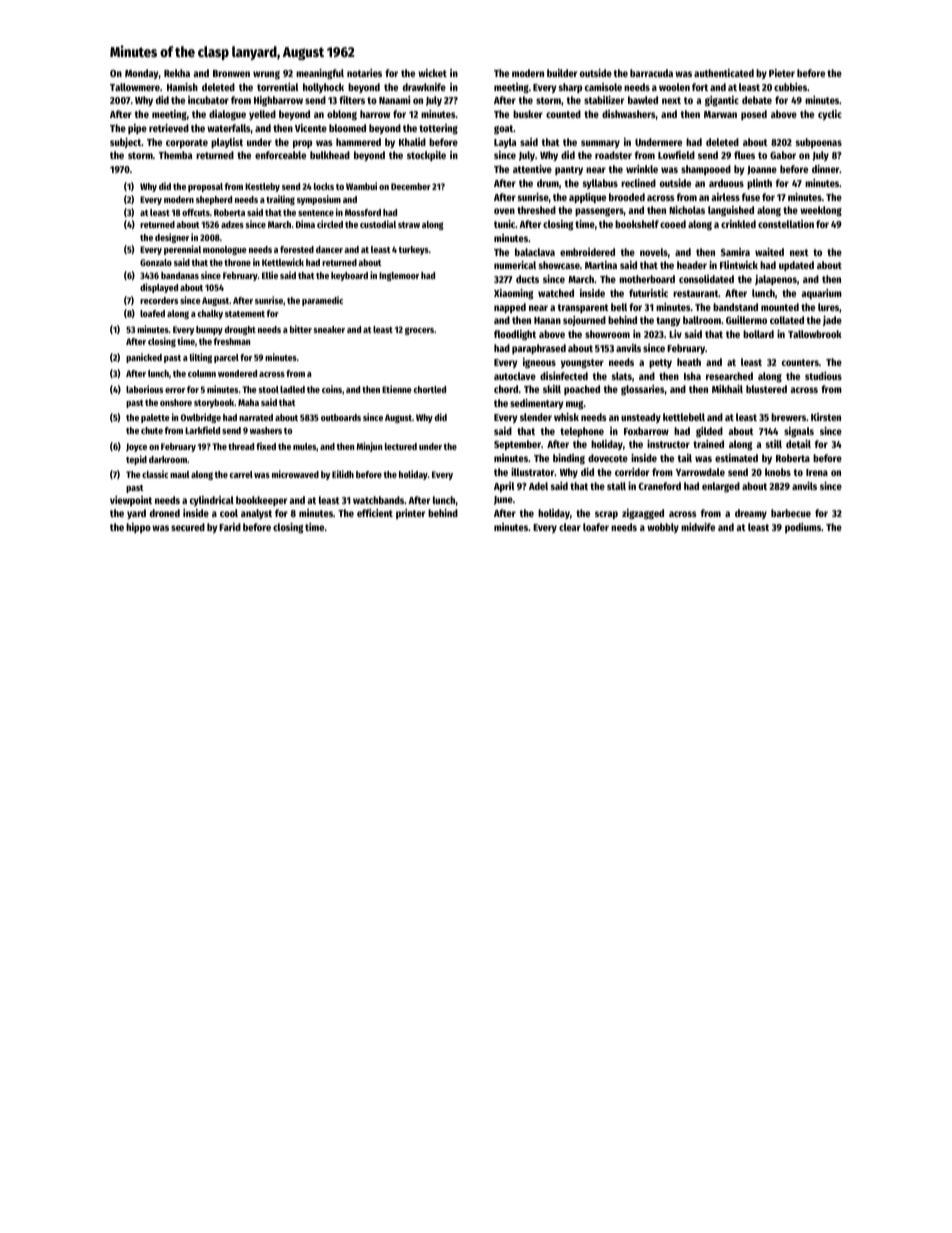  Describe the element at coordinates (152, 430) in the image. I see `chute` at that location.
